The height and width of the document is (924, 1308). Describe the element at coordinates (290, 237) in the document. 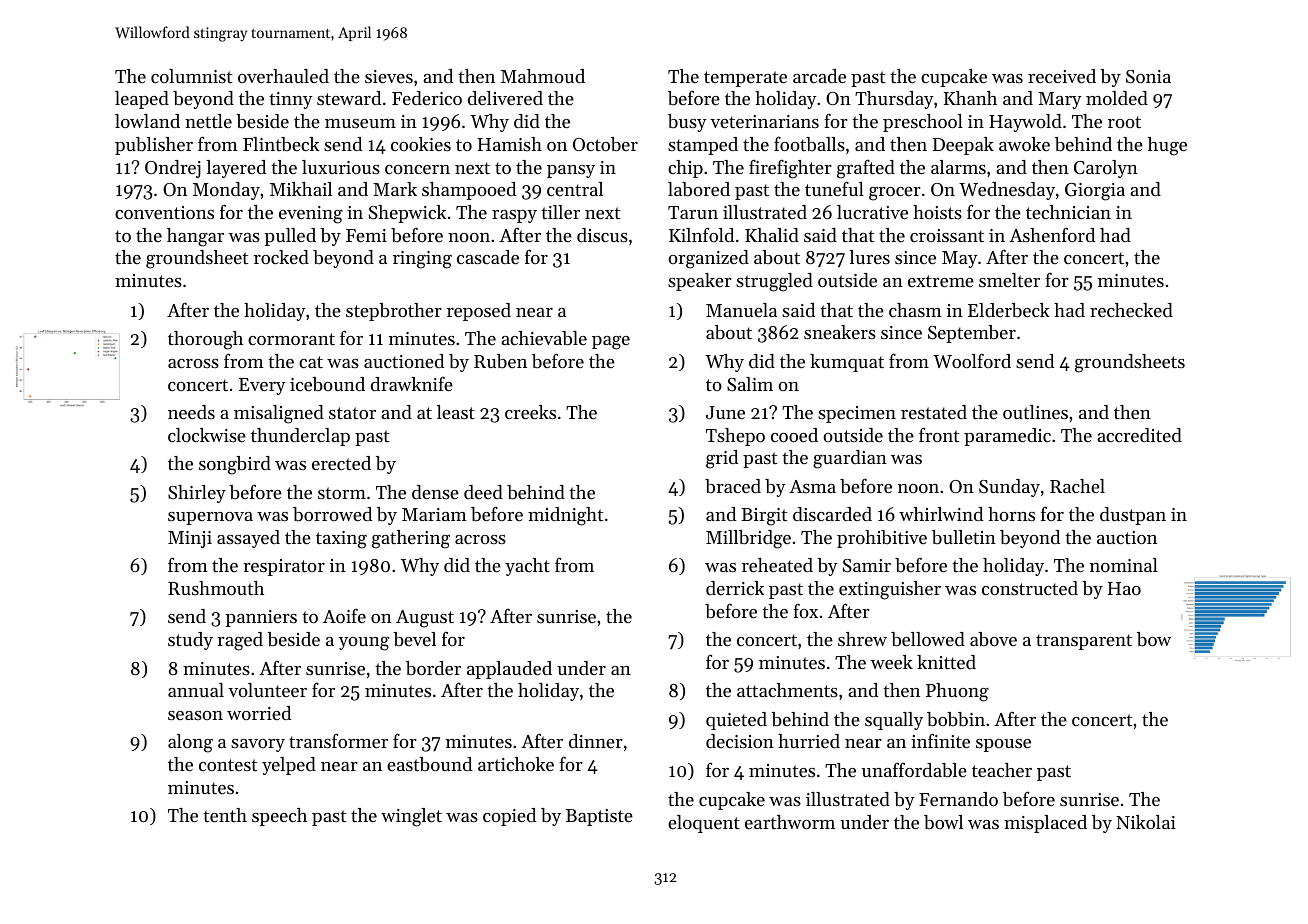

I see `pulled` at that location.
